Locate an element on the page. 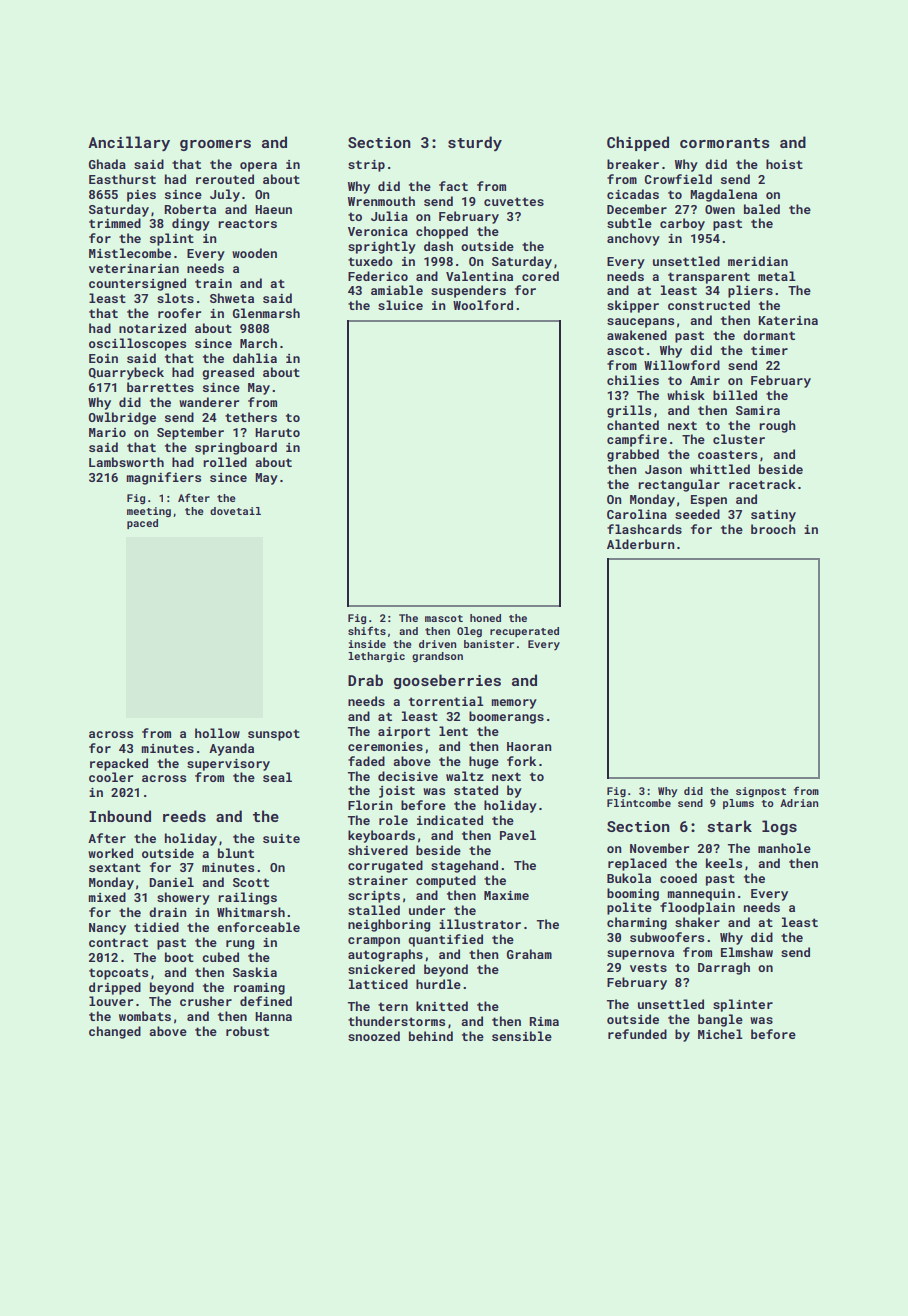 This image has width=908, height=1316. Magdalena is located at coordinates (723, 195).
